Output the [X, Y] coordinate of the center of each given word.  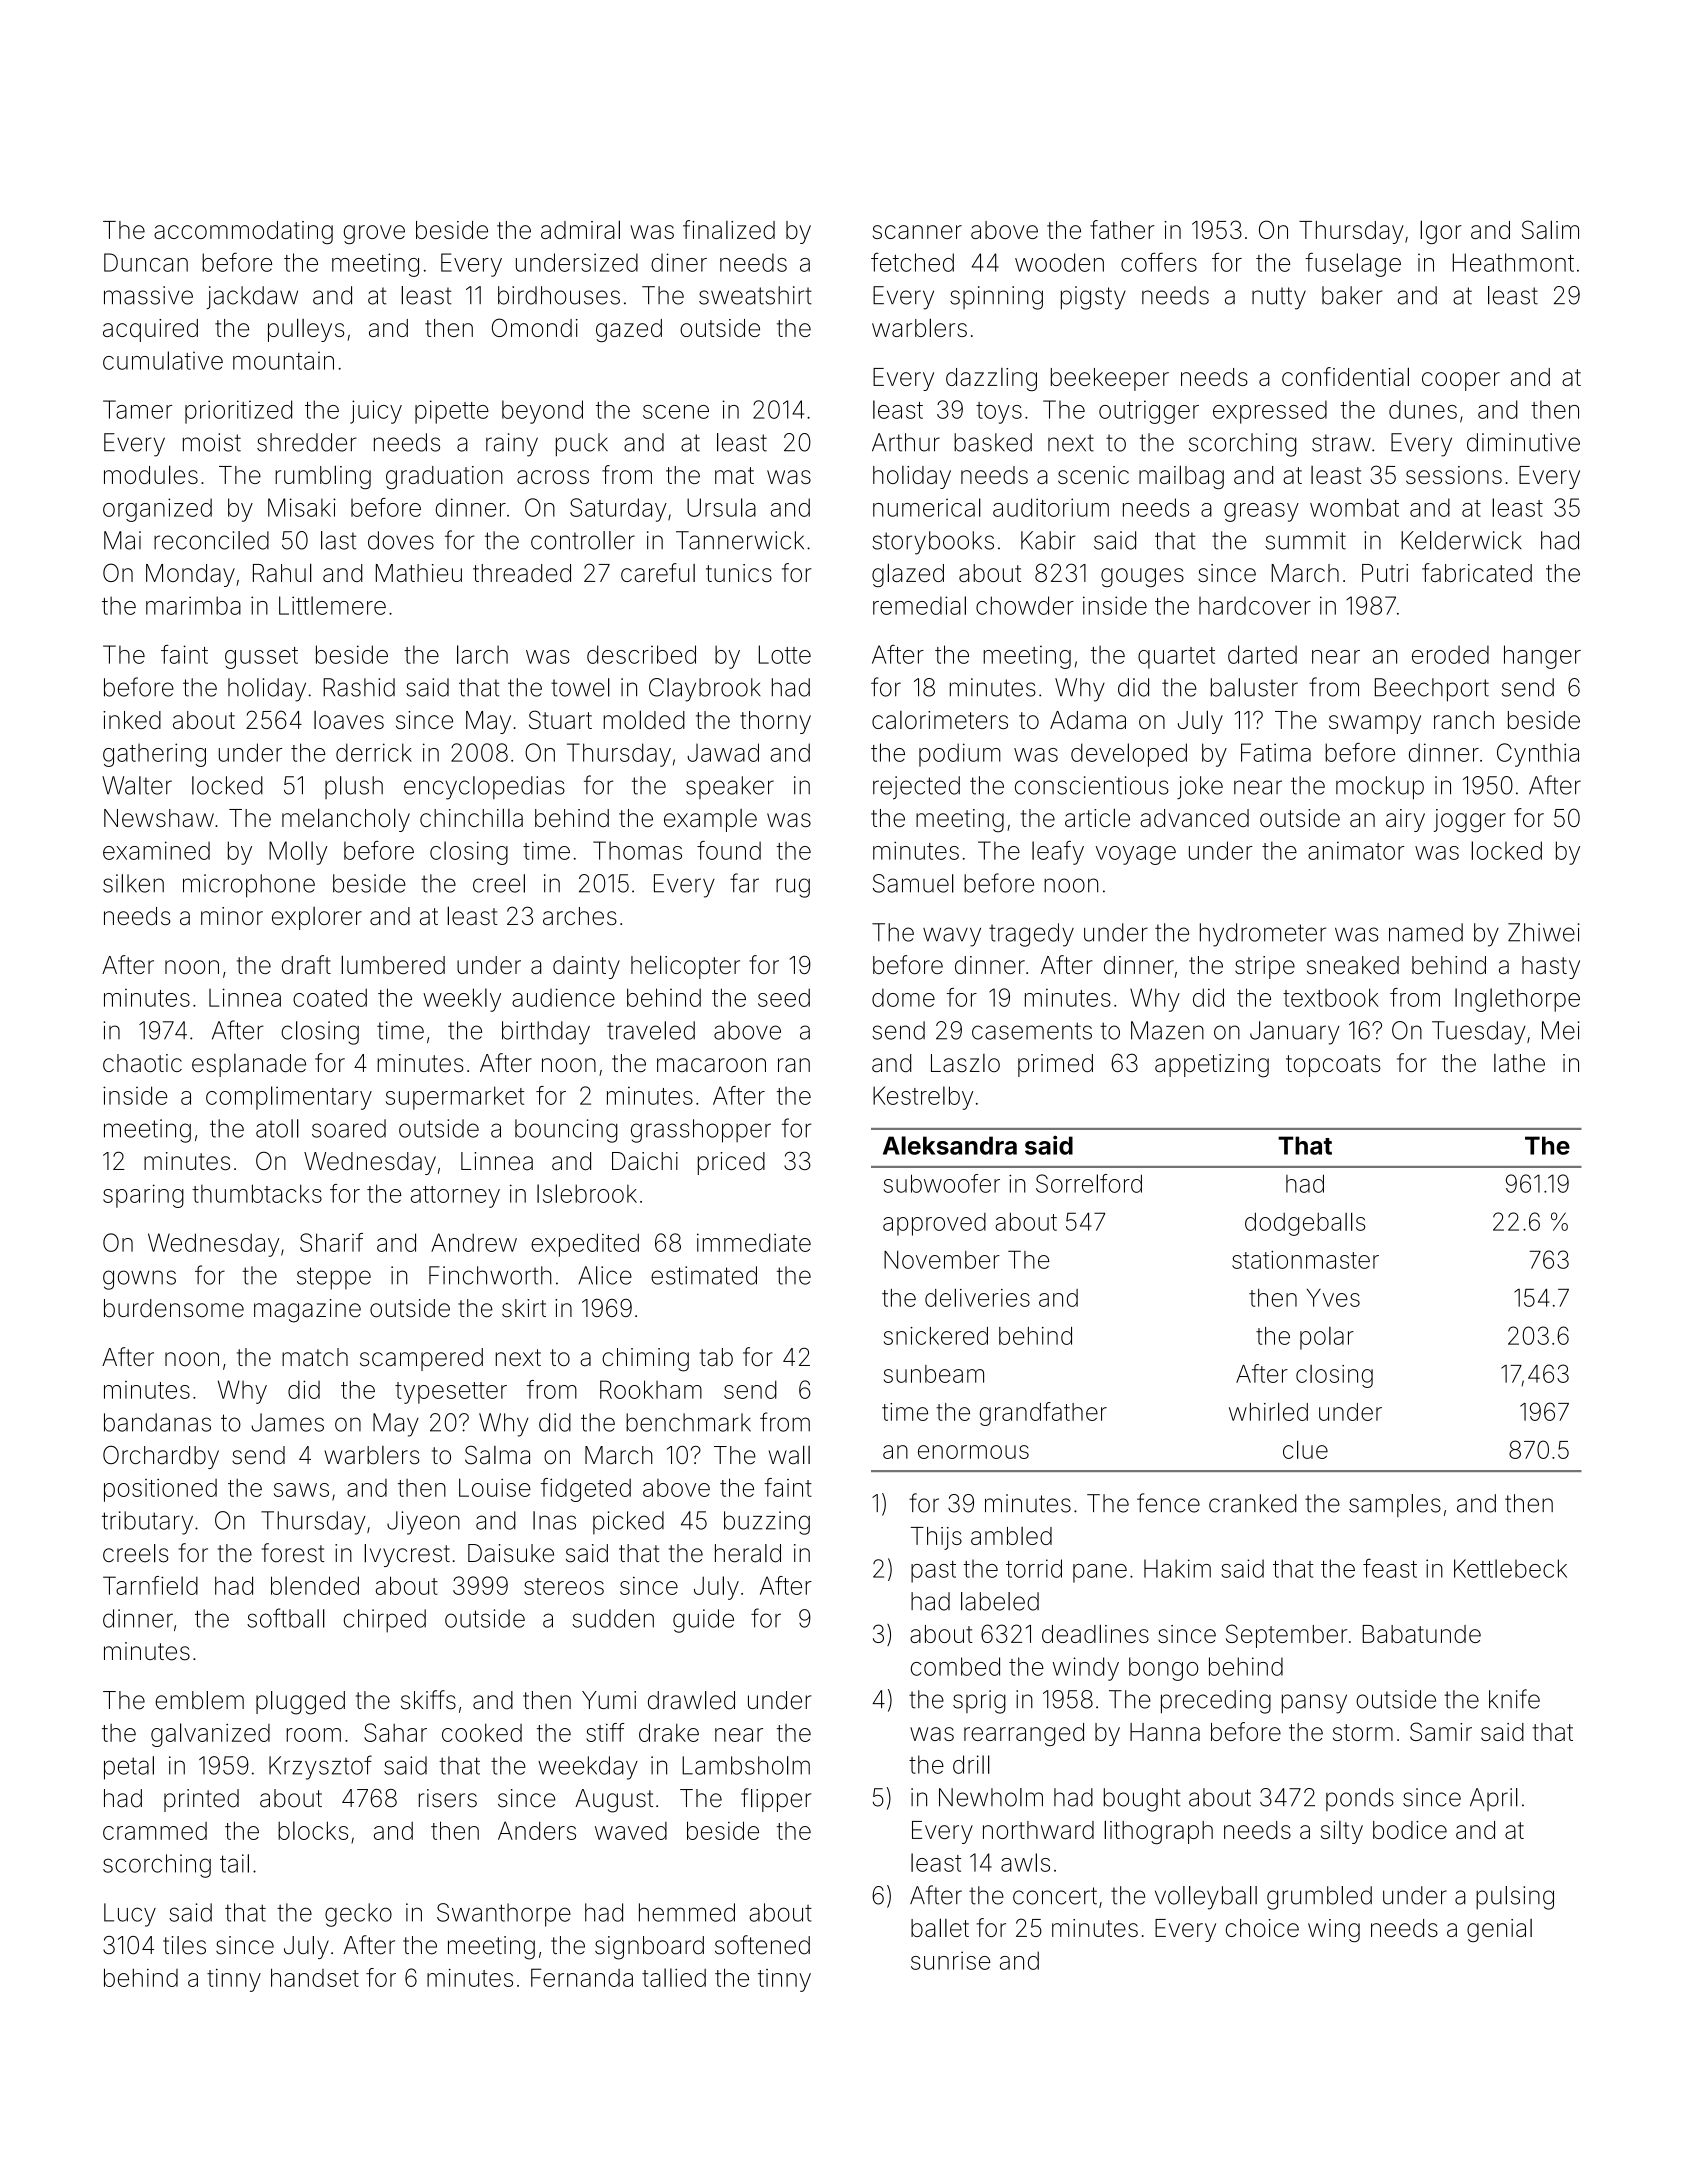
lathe [1519, 1063]
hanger [1542, 657]
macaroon [711, 1065]
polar [1327, 1338]
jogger [1469, 821]
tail [234, 1863]
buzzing [767, 1523]
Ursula [721, 507]
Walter [137, 785]
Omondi [535, 327]
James [287, 1422]
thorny [775, 722]
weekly [462, 1000]
